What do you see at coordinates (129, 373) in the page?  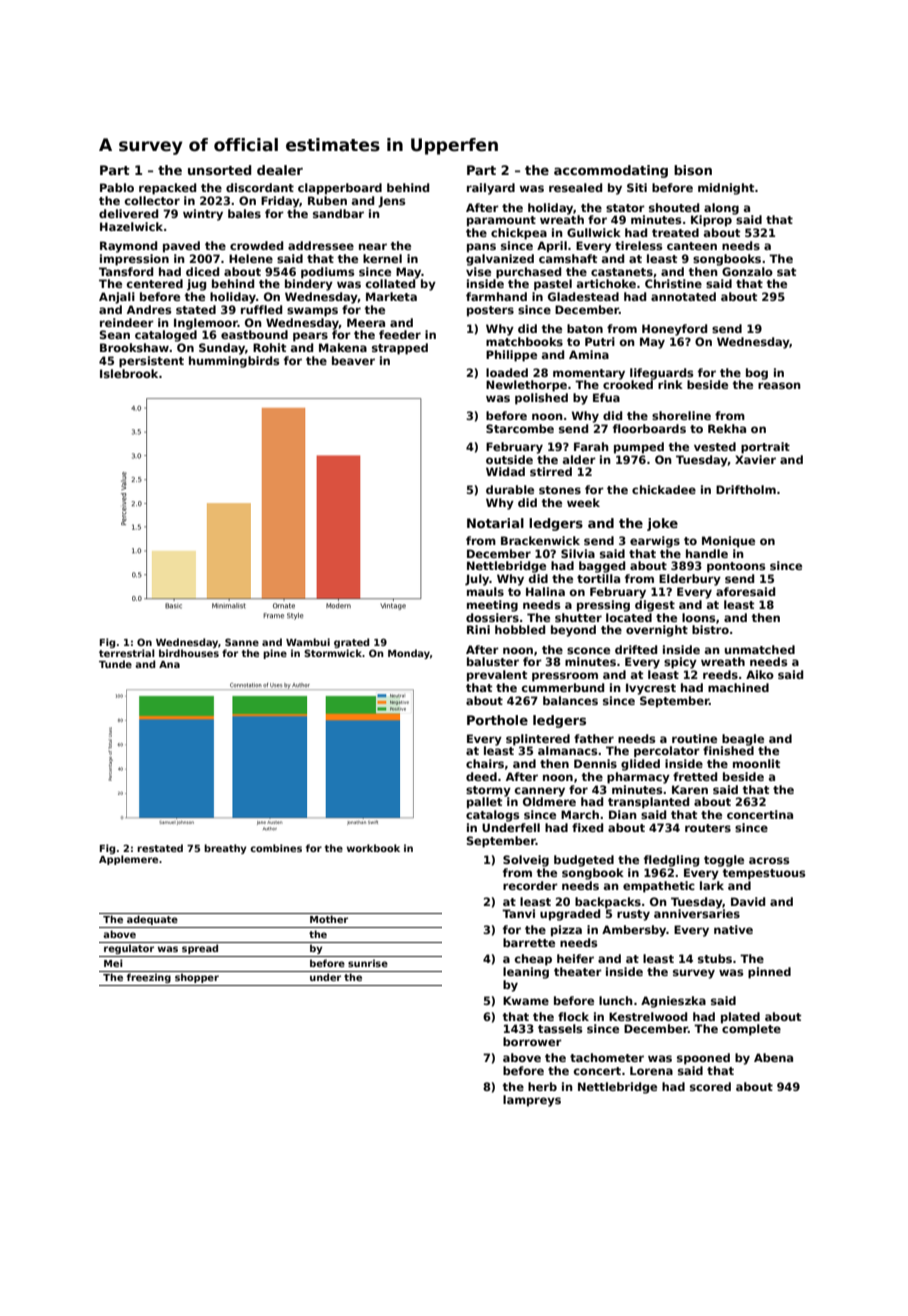 I see `Islebrook` at bounding box center [129, 373].
